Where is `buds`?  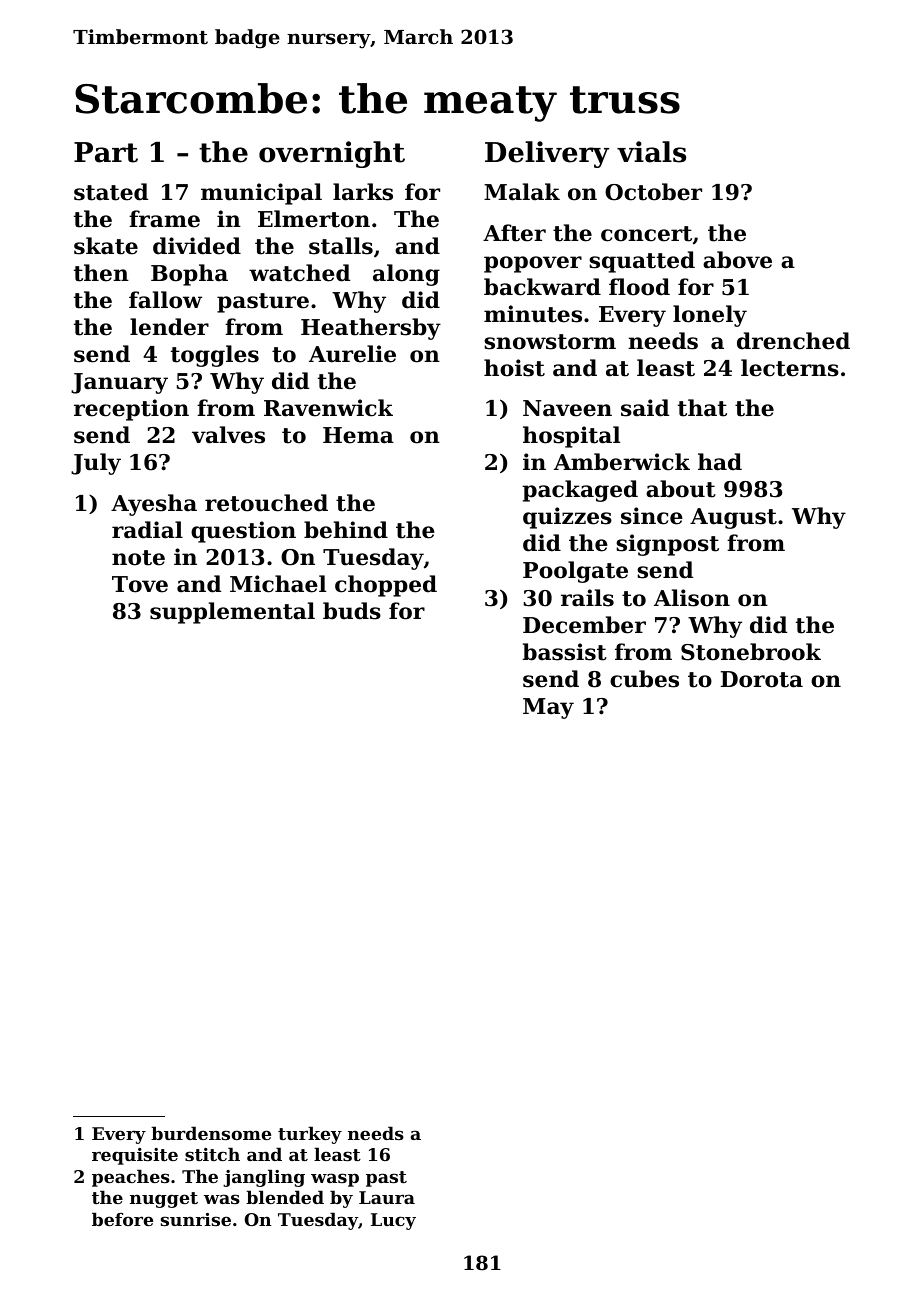
buds is located at coordinates (352, 611).
